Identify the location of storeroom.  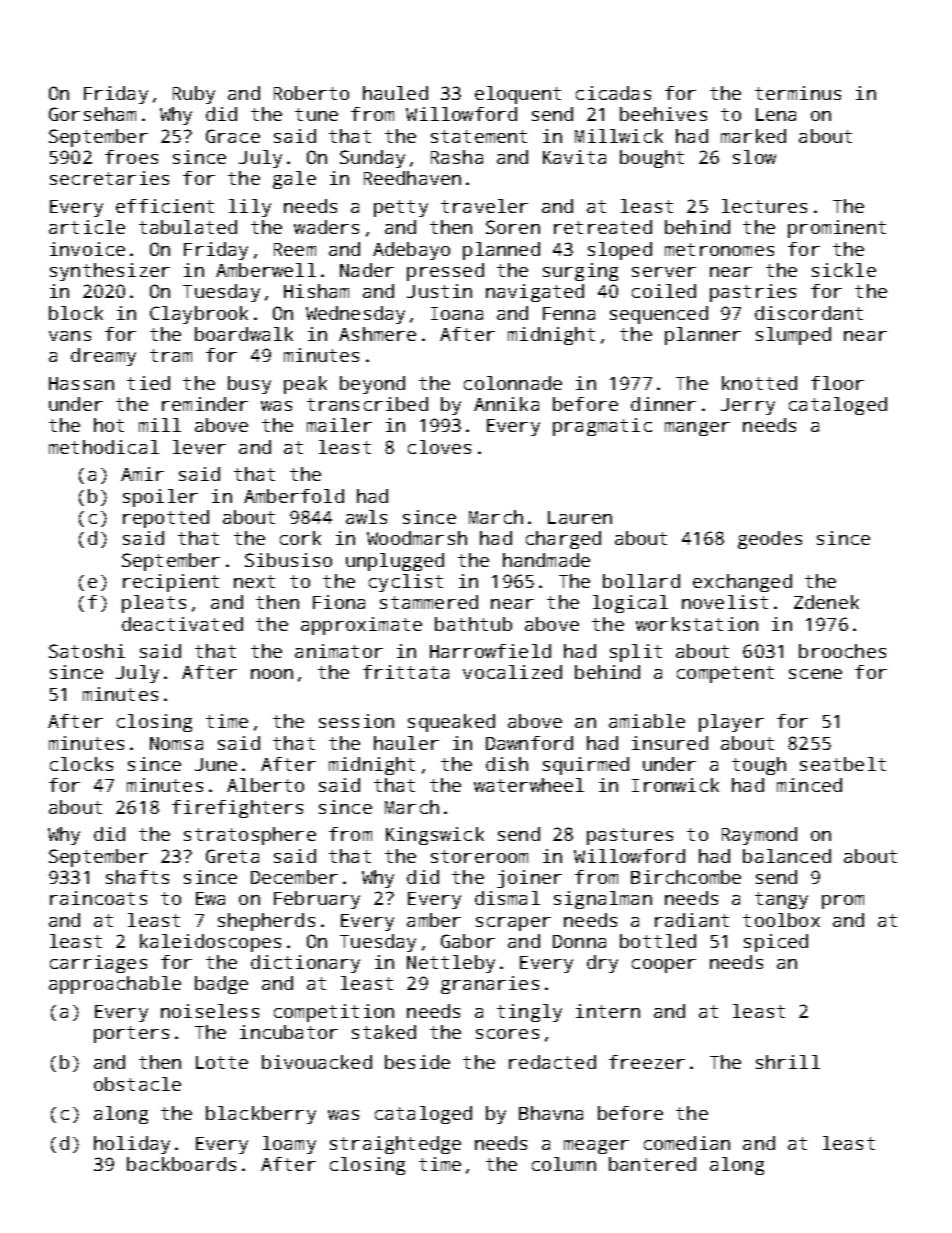
(479, 856).
